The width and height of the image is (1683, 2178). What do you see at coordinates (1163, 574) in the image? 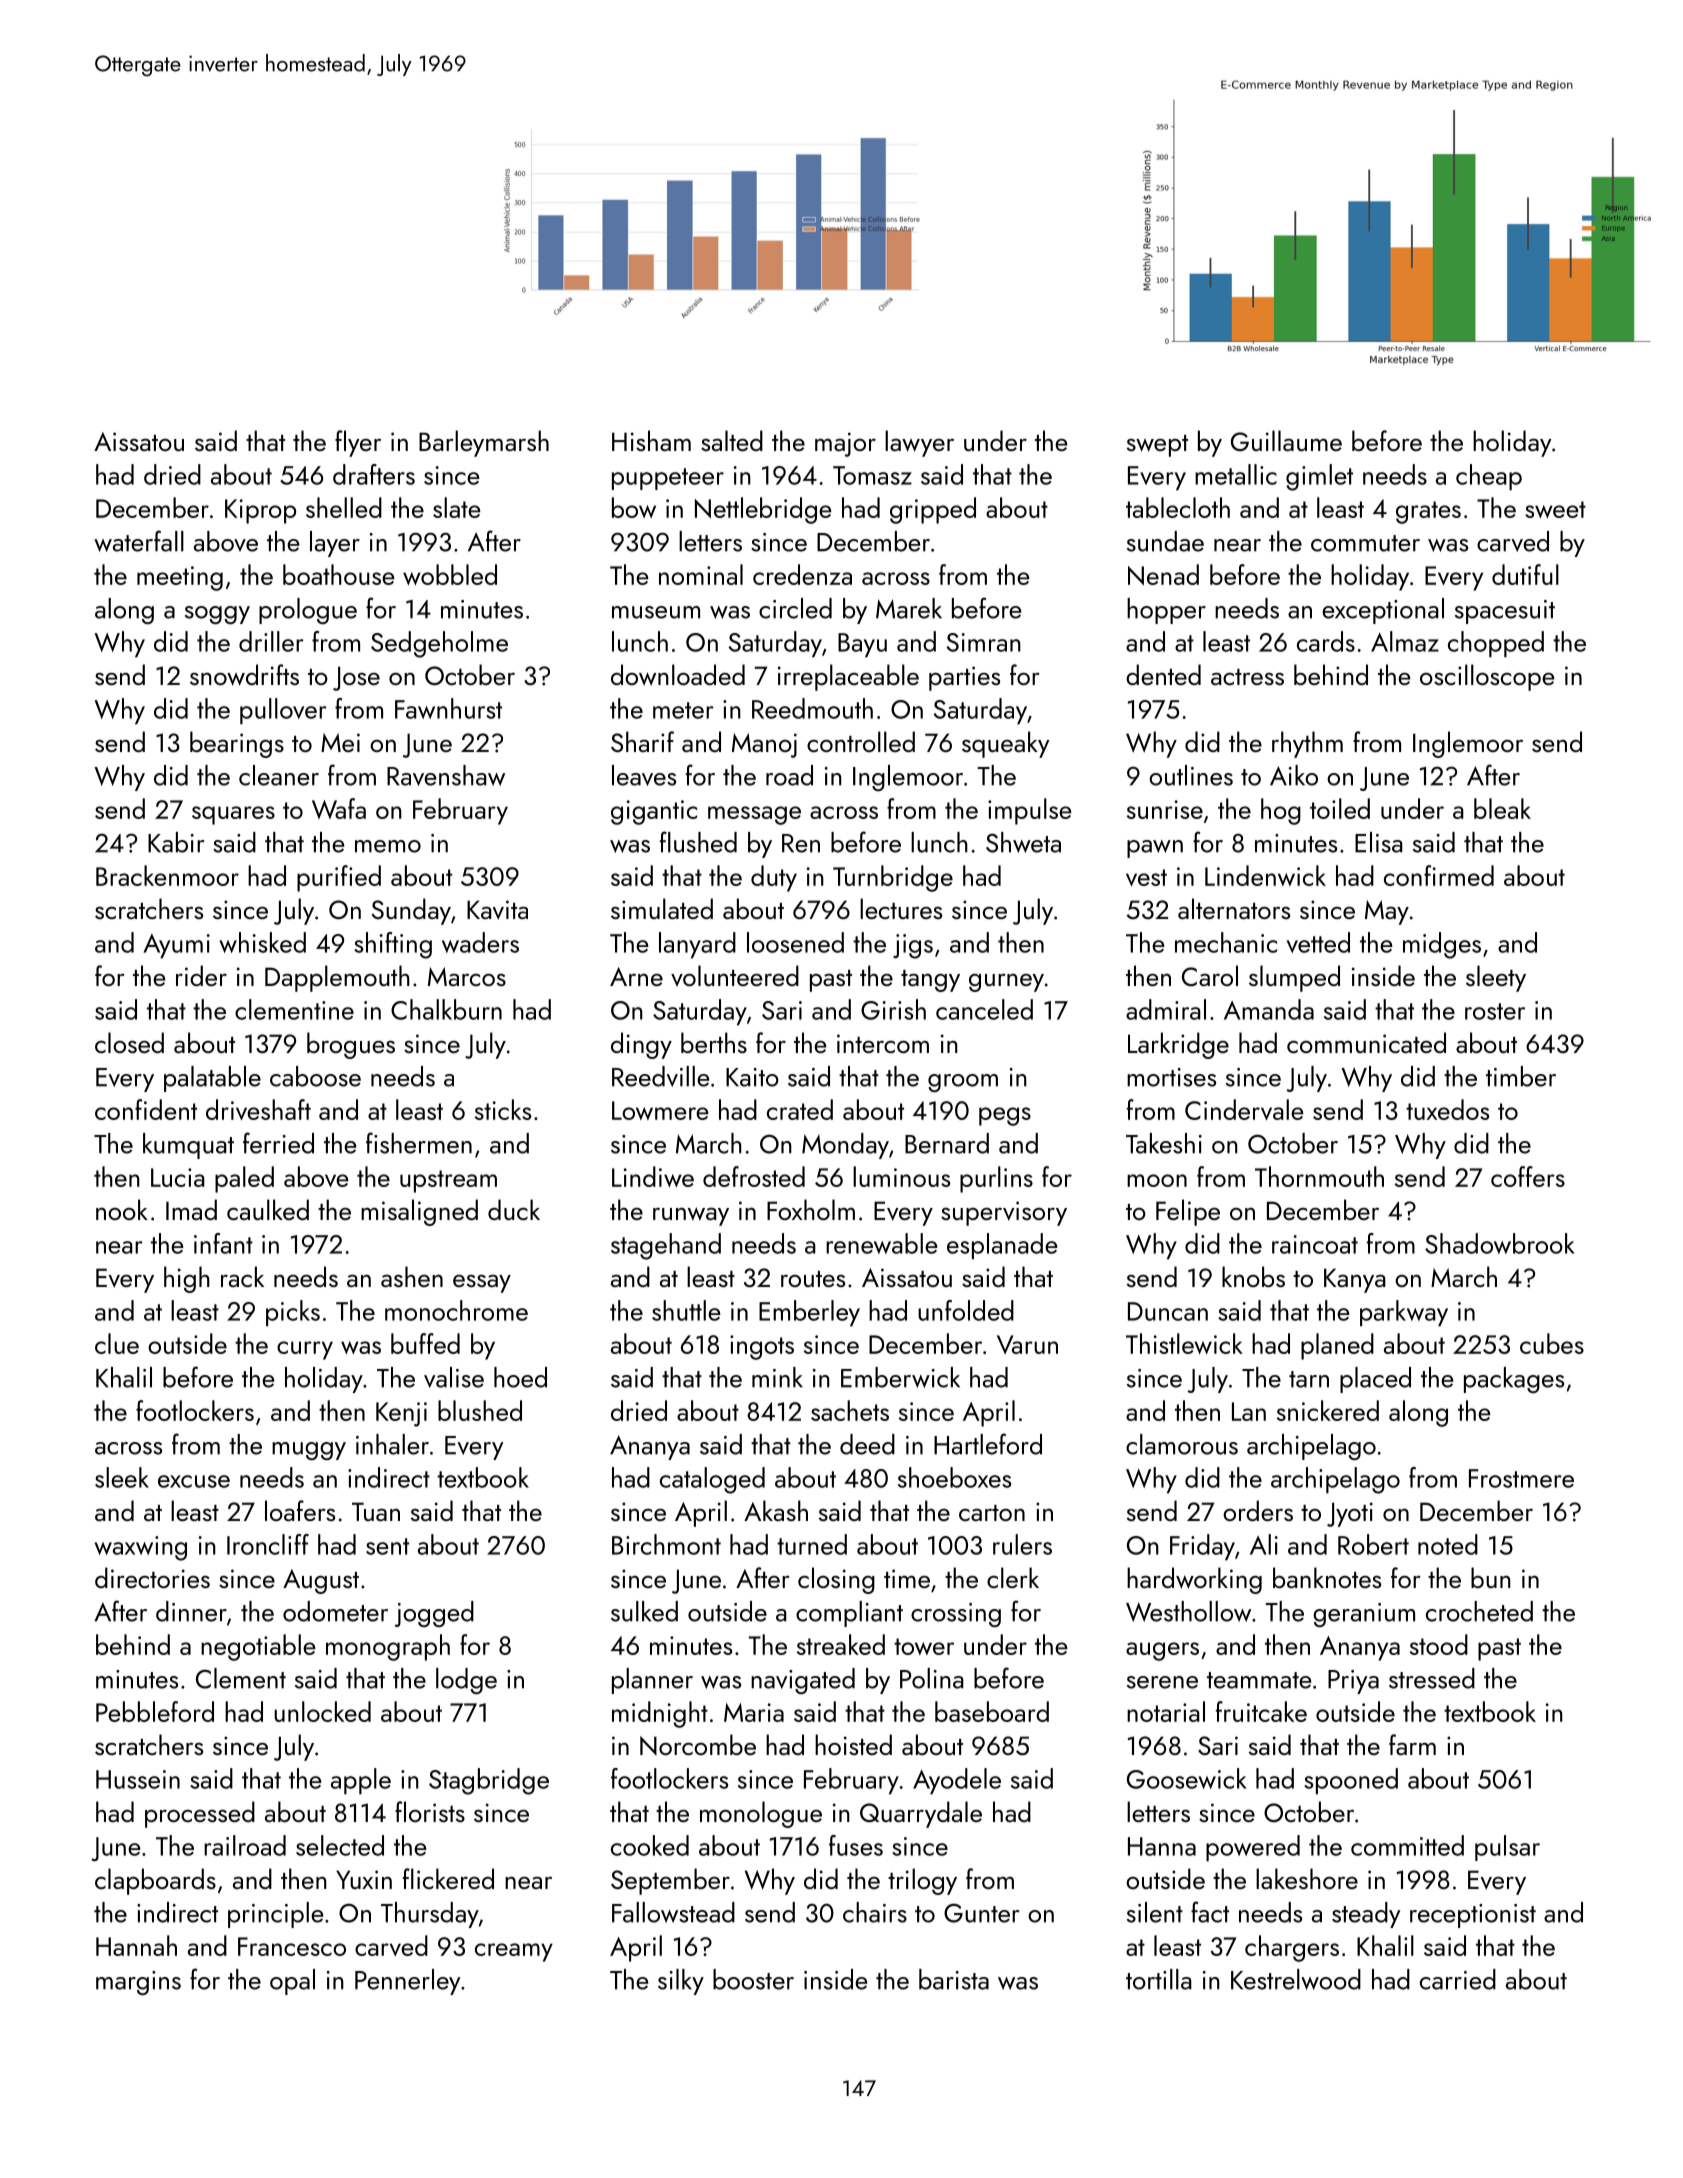
I see `Nenad` at bounding box center [1163, 574].
